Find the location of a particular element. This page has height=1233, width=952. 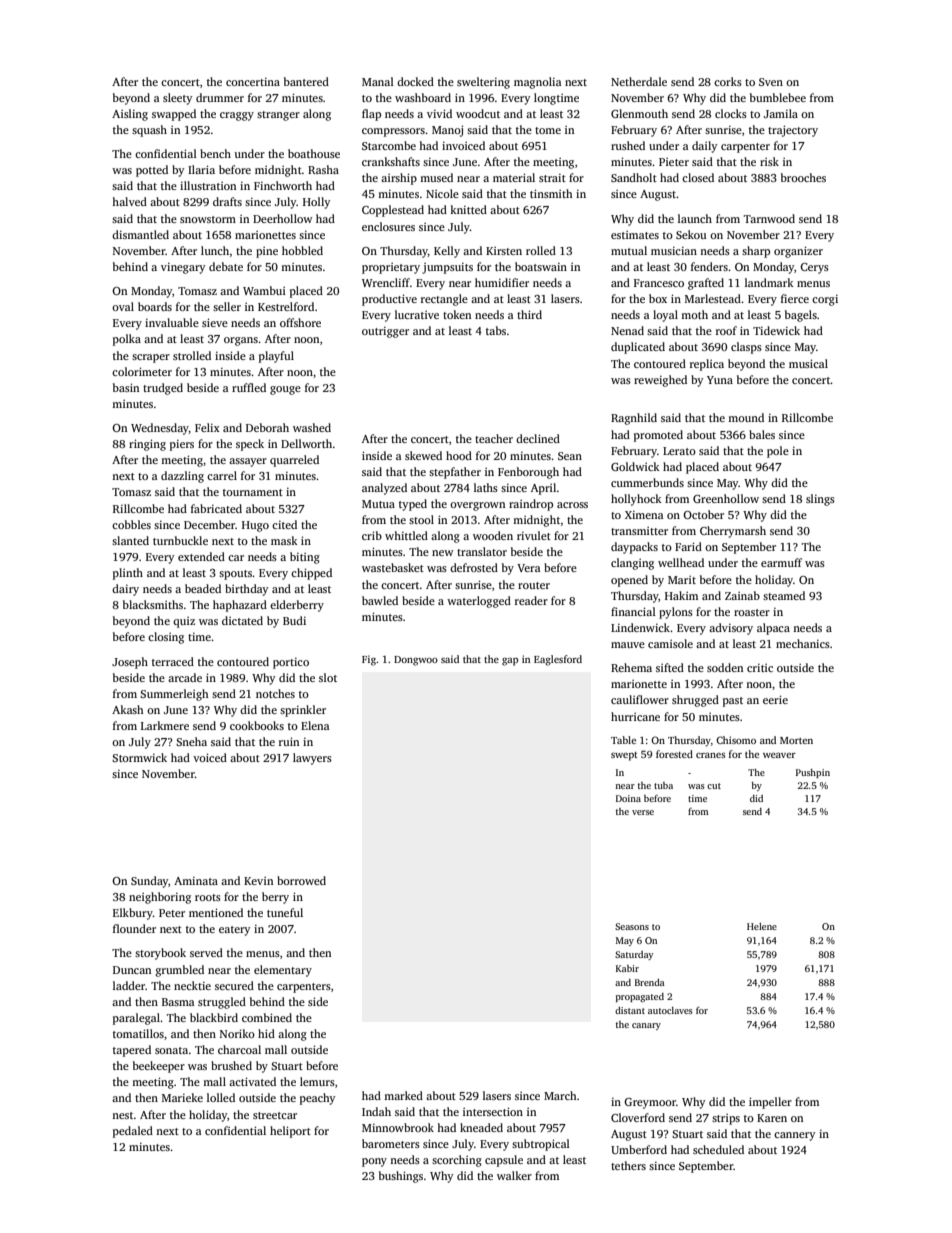

borrowed is located at coordinates (301, 880).
